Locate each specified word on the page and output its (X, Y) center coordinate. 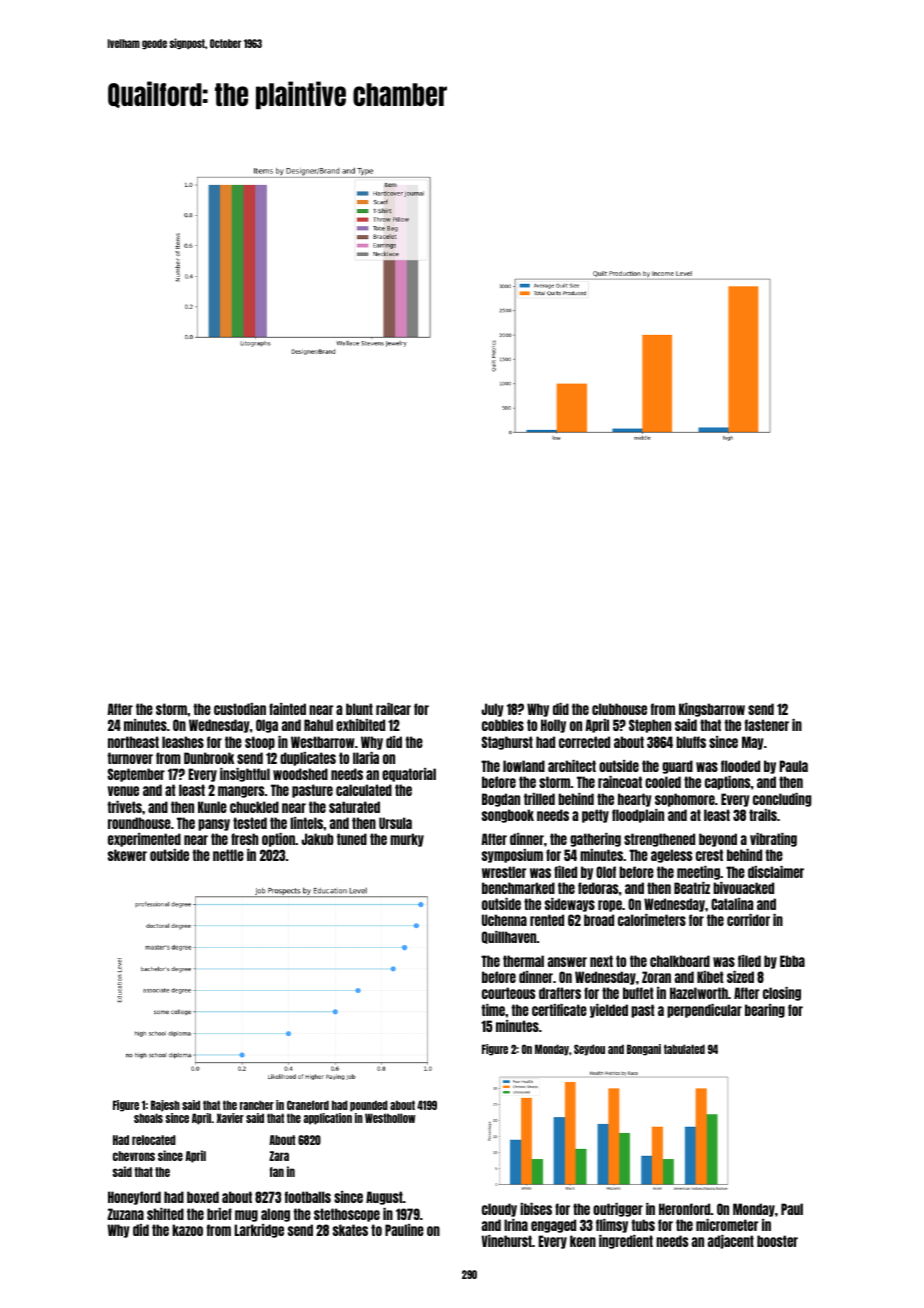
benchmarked (518, 888)
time (493, 1010)
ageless (671, 856)
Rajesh (165, 1106)
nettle (228, 855)
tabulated (684, 1049)
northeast (133, 742)
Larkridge (259, 1231)
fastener (766, 725)
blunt (359, 709)
